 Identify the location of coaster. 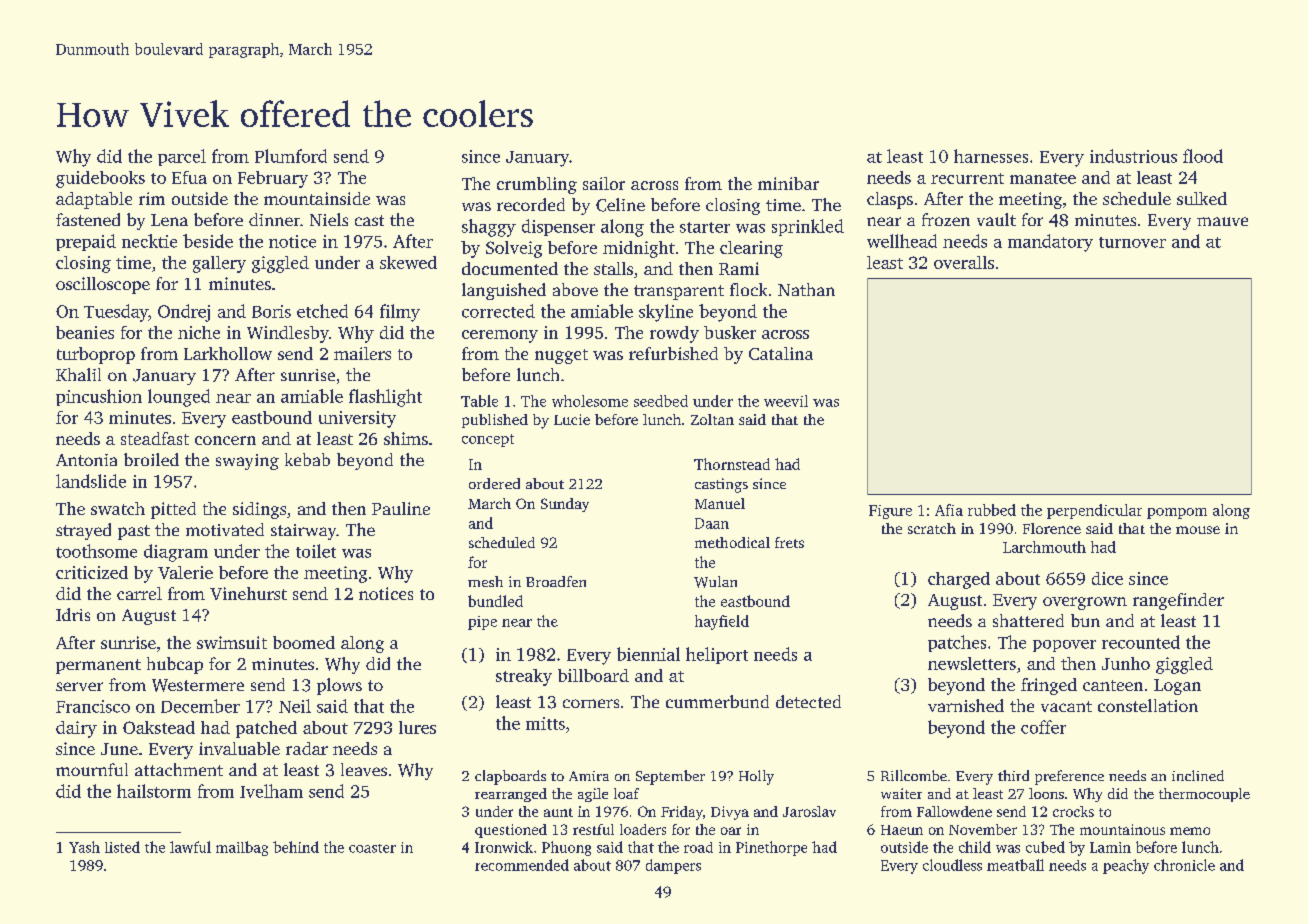
(372, 848).
